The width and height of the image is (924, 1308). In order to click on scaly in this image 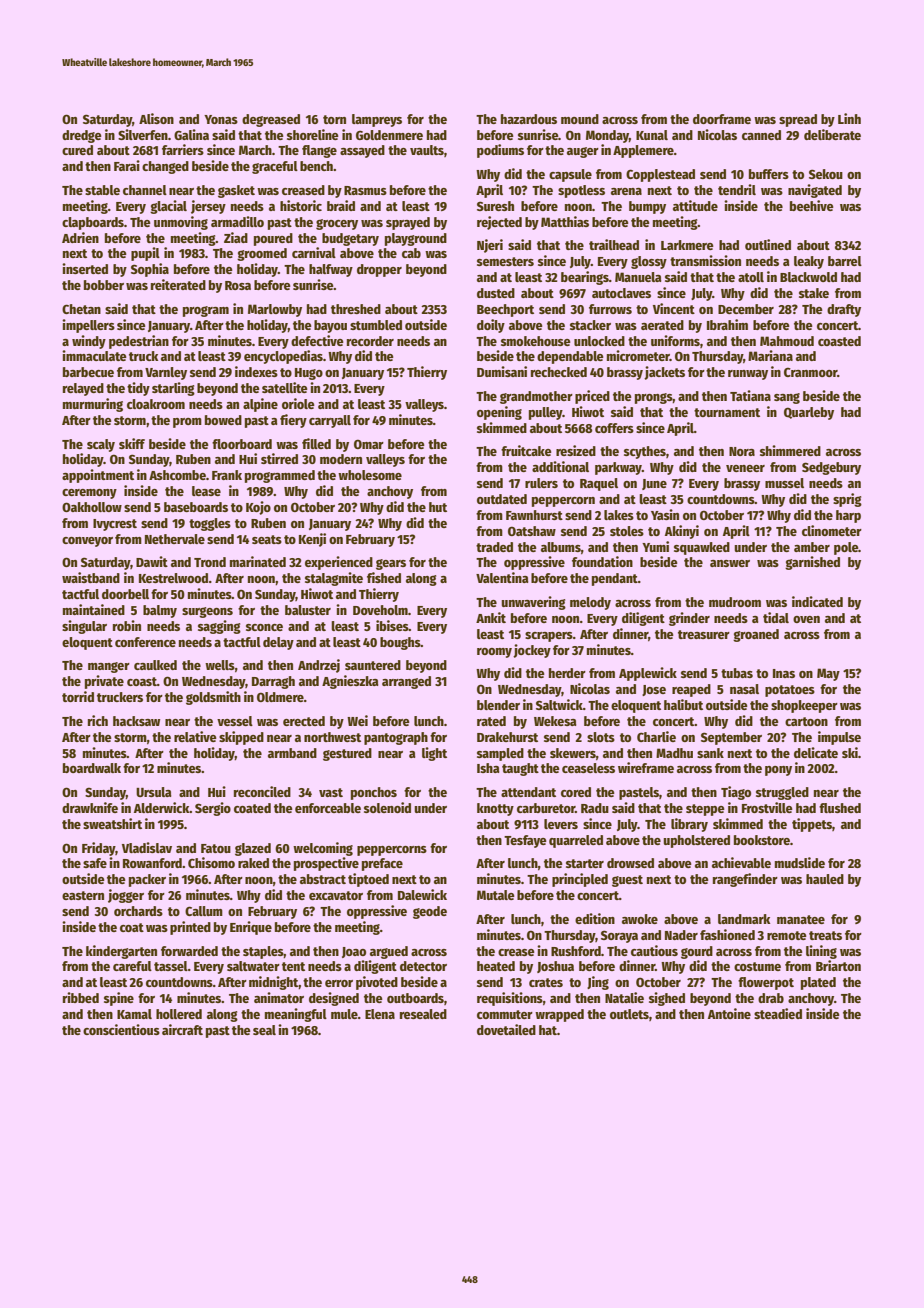, I will do `click(101, 445)`.
